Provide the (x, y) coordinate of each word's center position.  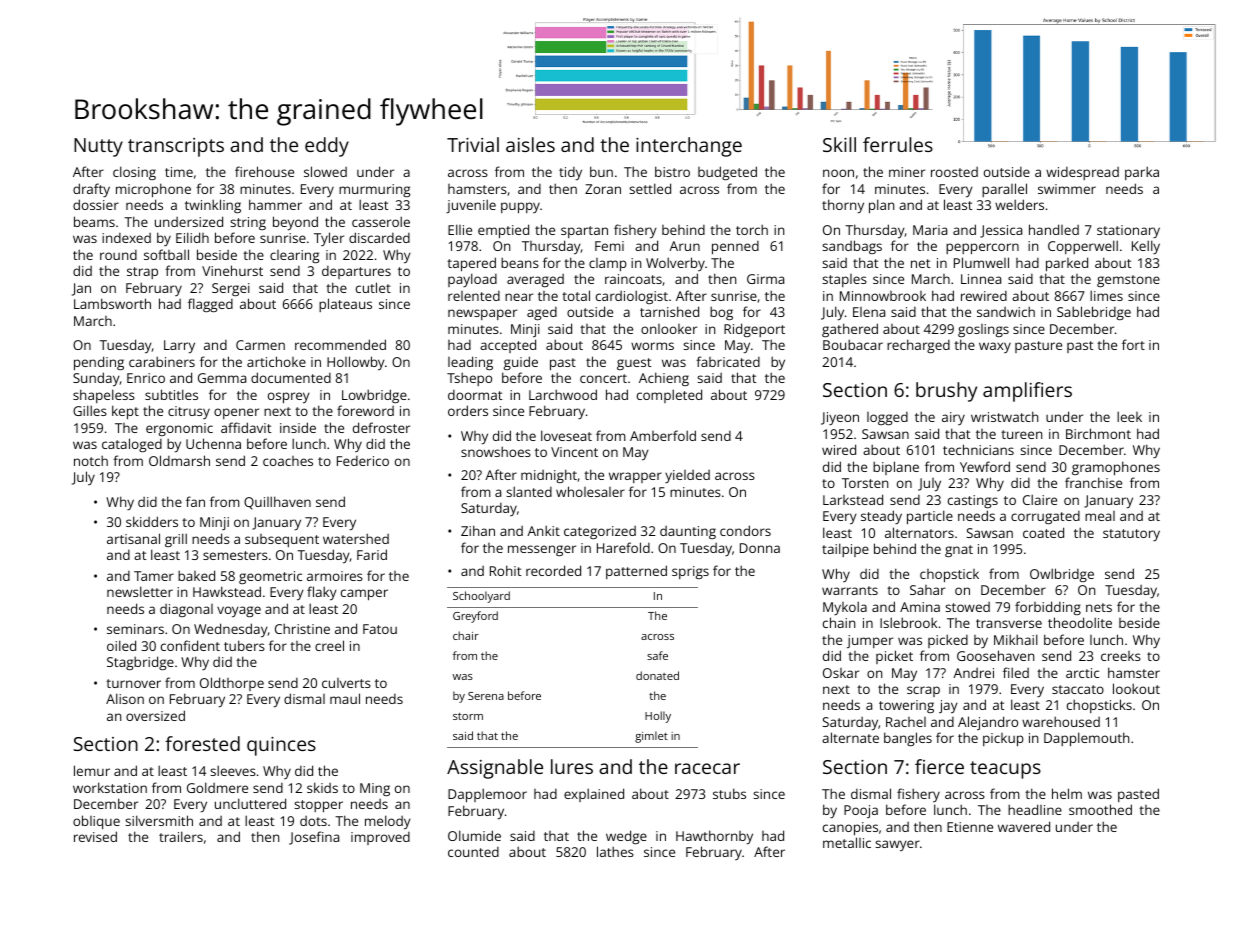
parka (1142, 173)
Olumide (474, 835)
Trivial (473, 144)
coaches (288, 461)
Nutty (98, 147)
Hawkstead (227, 591)
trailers (181, 836)
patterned (636, 572)
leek (1129, 416)
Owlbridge (1062, 575)
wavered (1024, 826)
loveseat (566, 435)
